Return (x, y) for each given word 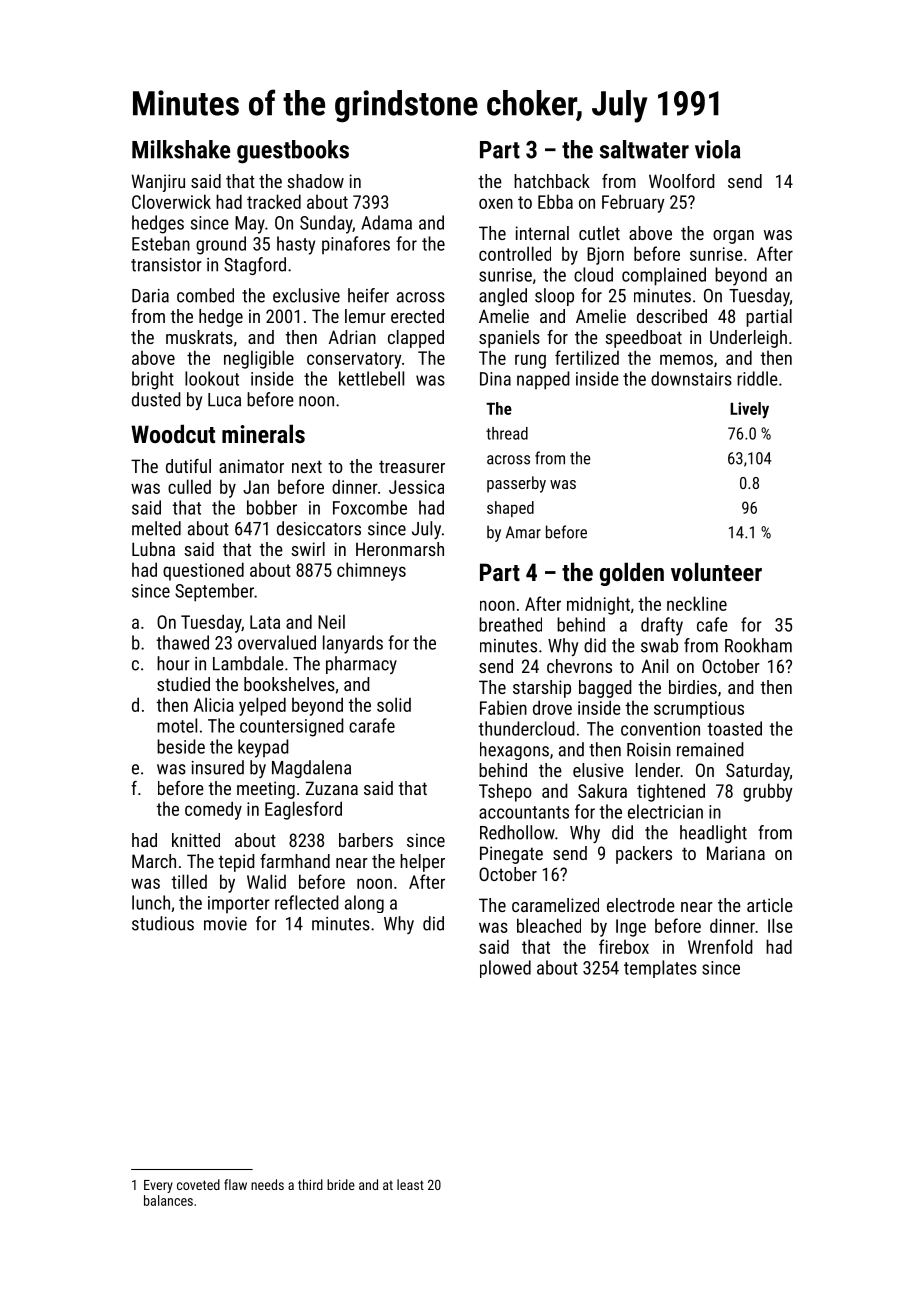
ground (221, 245)
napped (543, 380)
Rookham (758, 645)
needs (267, 1184)
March (154, 861)
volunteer (716, 571)
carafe (372, 725)
